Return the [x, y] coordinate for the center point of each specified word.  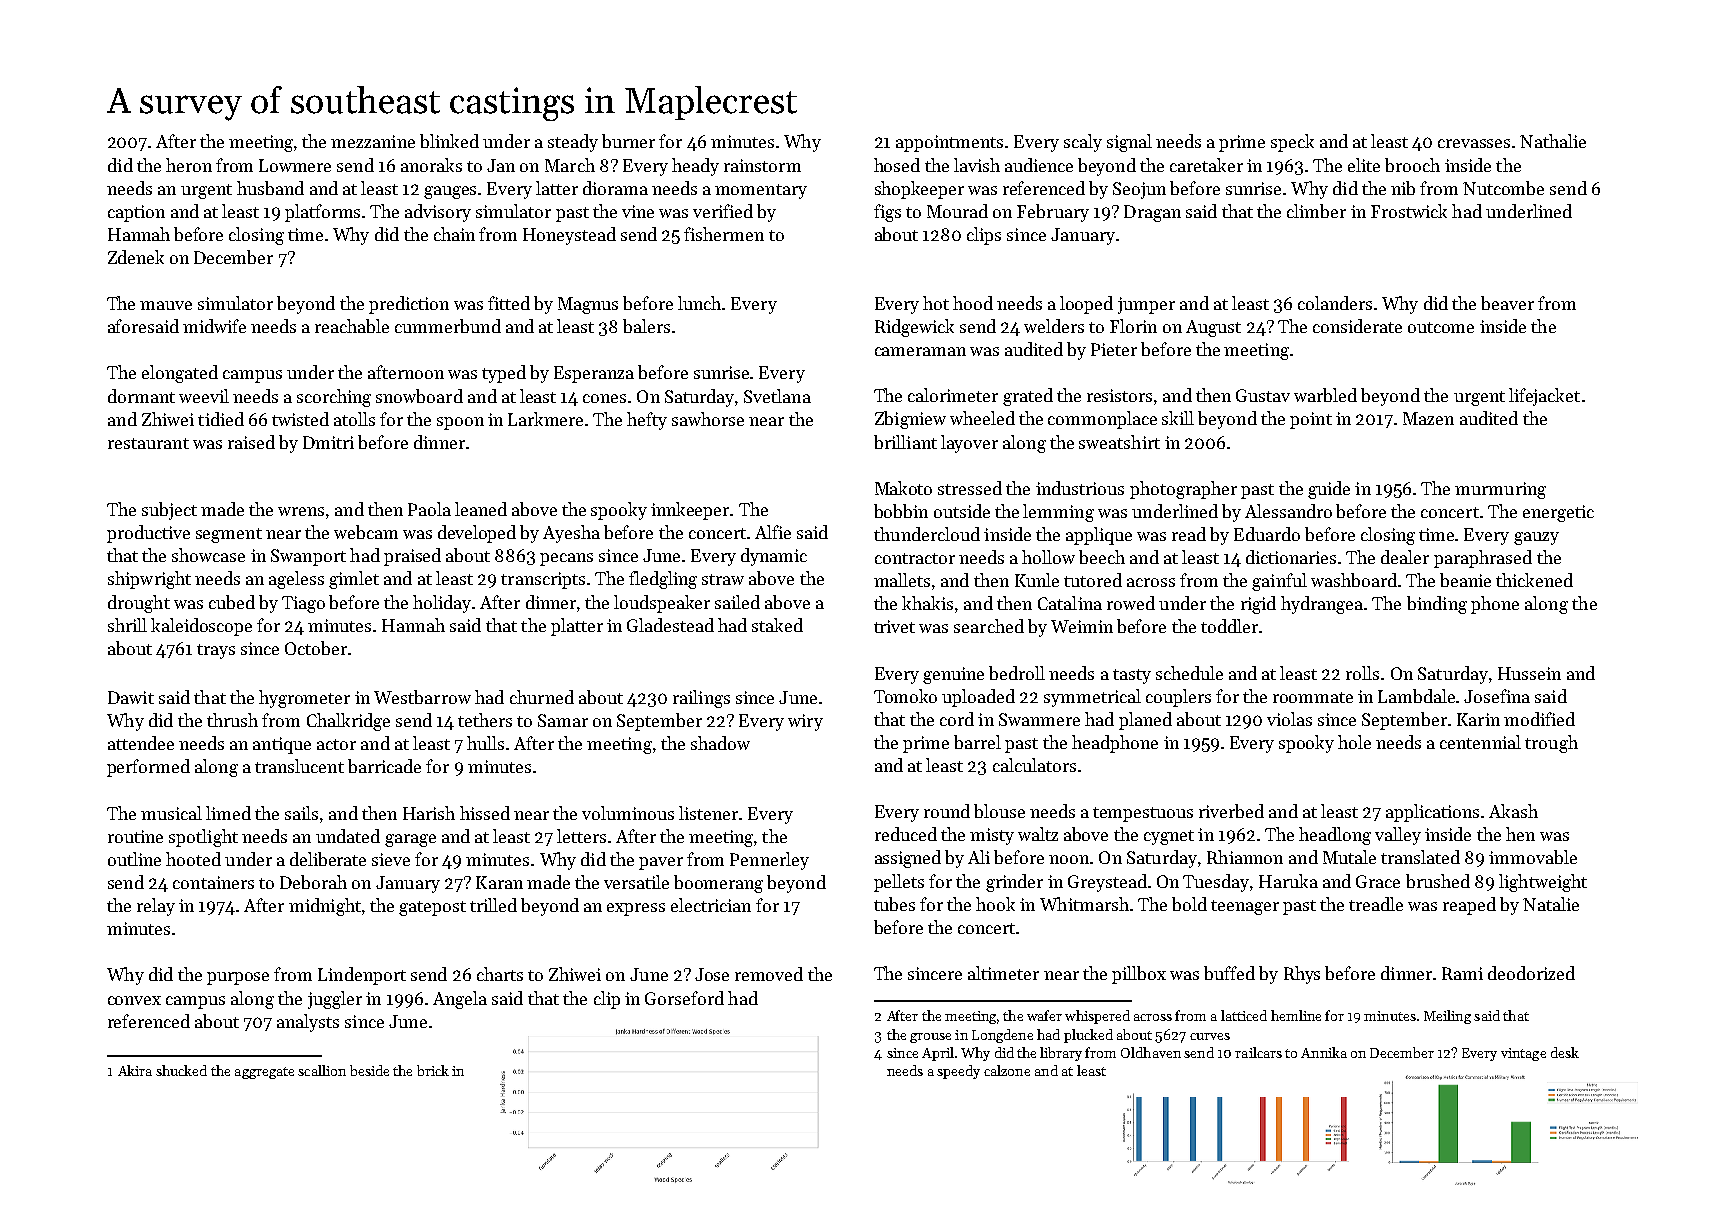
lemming [1058, 513]
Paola [429, 509]
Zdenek [136, 257]
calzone [1007, 1070]
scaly [1083, 143]
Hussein [1529, 673]
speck [1292, 143]
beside [369, 1070]
